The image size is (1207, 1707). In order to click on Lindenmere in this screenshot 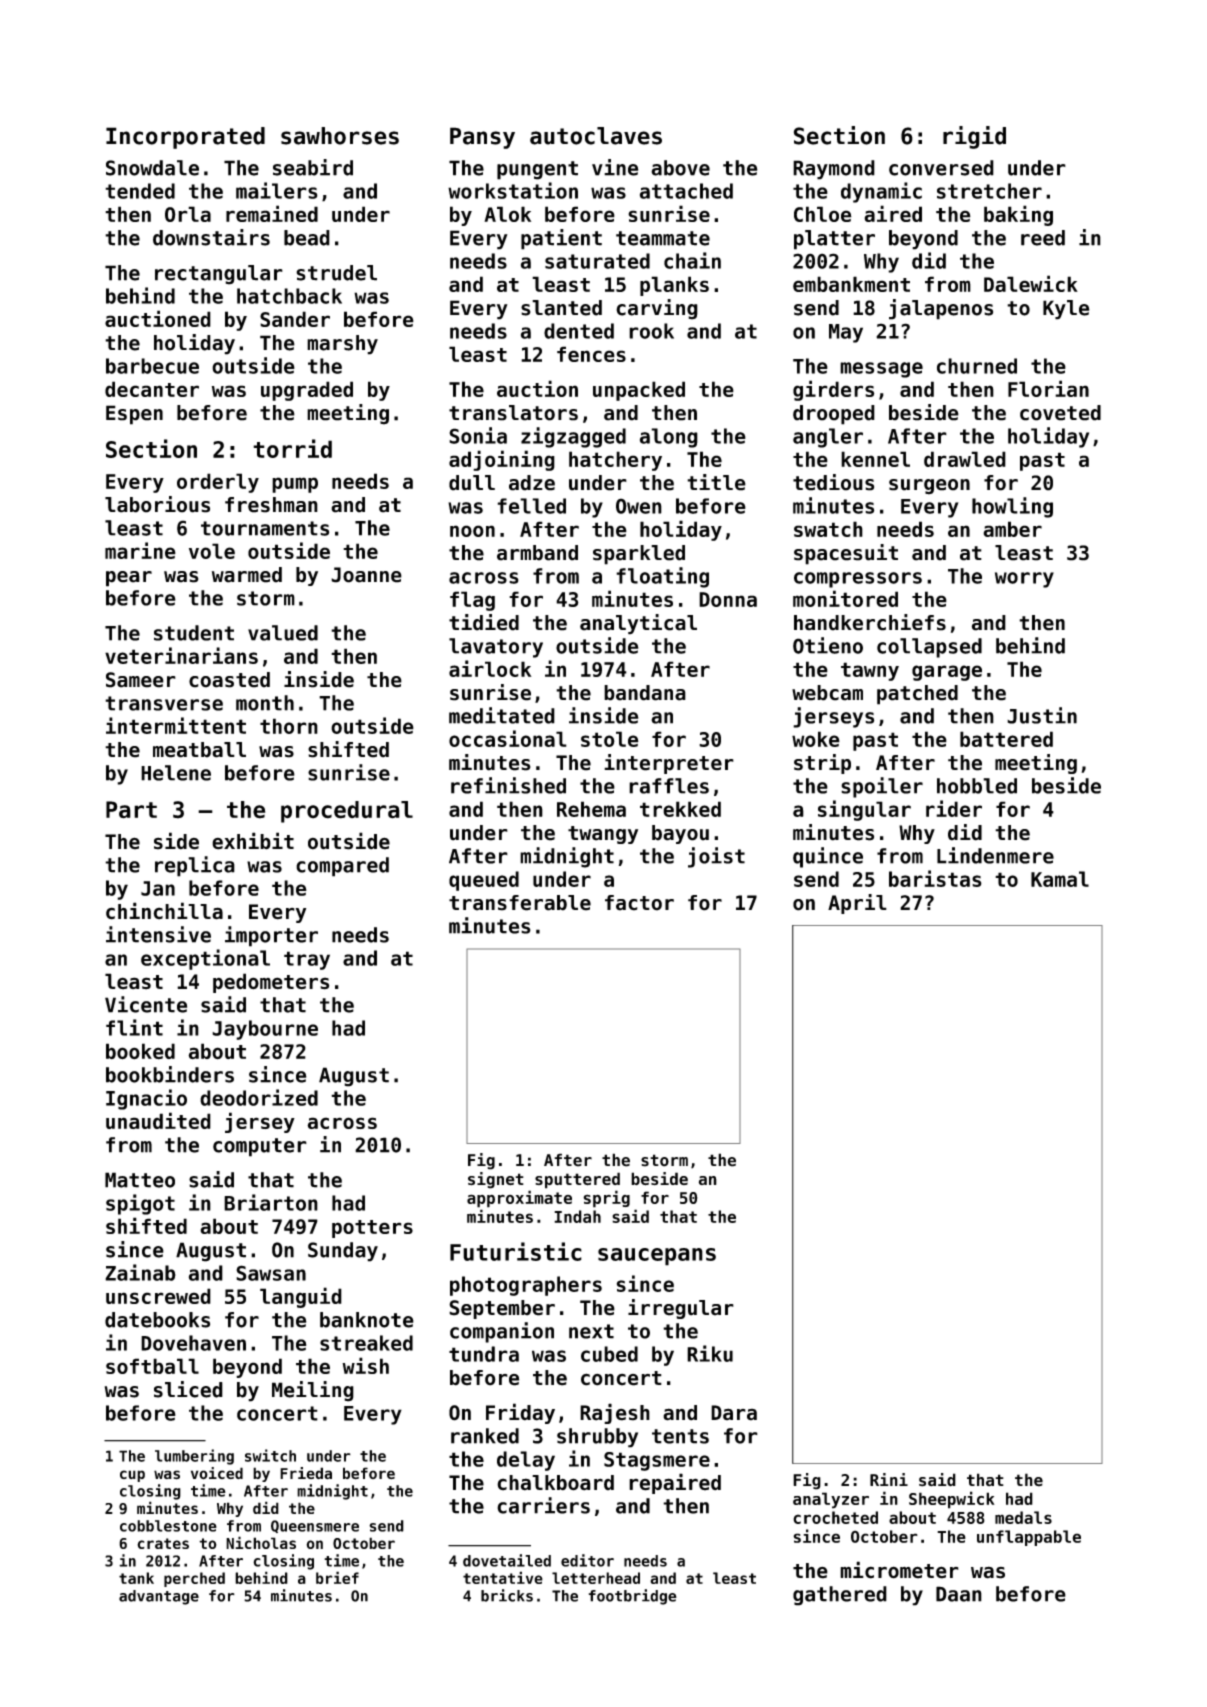, I will do `click(995, 855)`.
